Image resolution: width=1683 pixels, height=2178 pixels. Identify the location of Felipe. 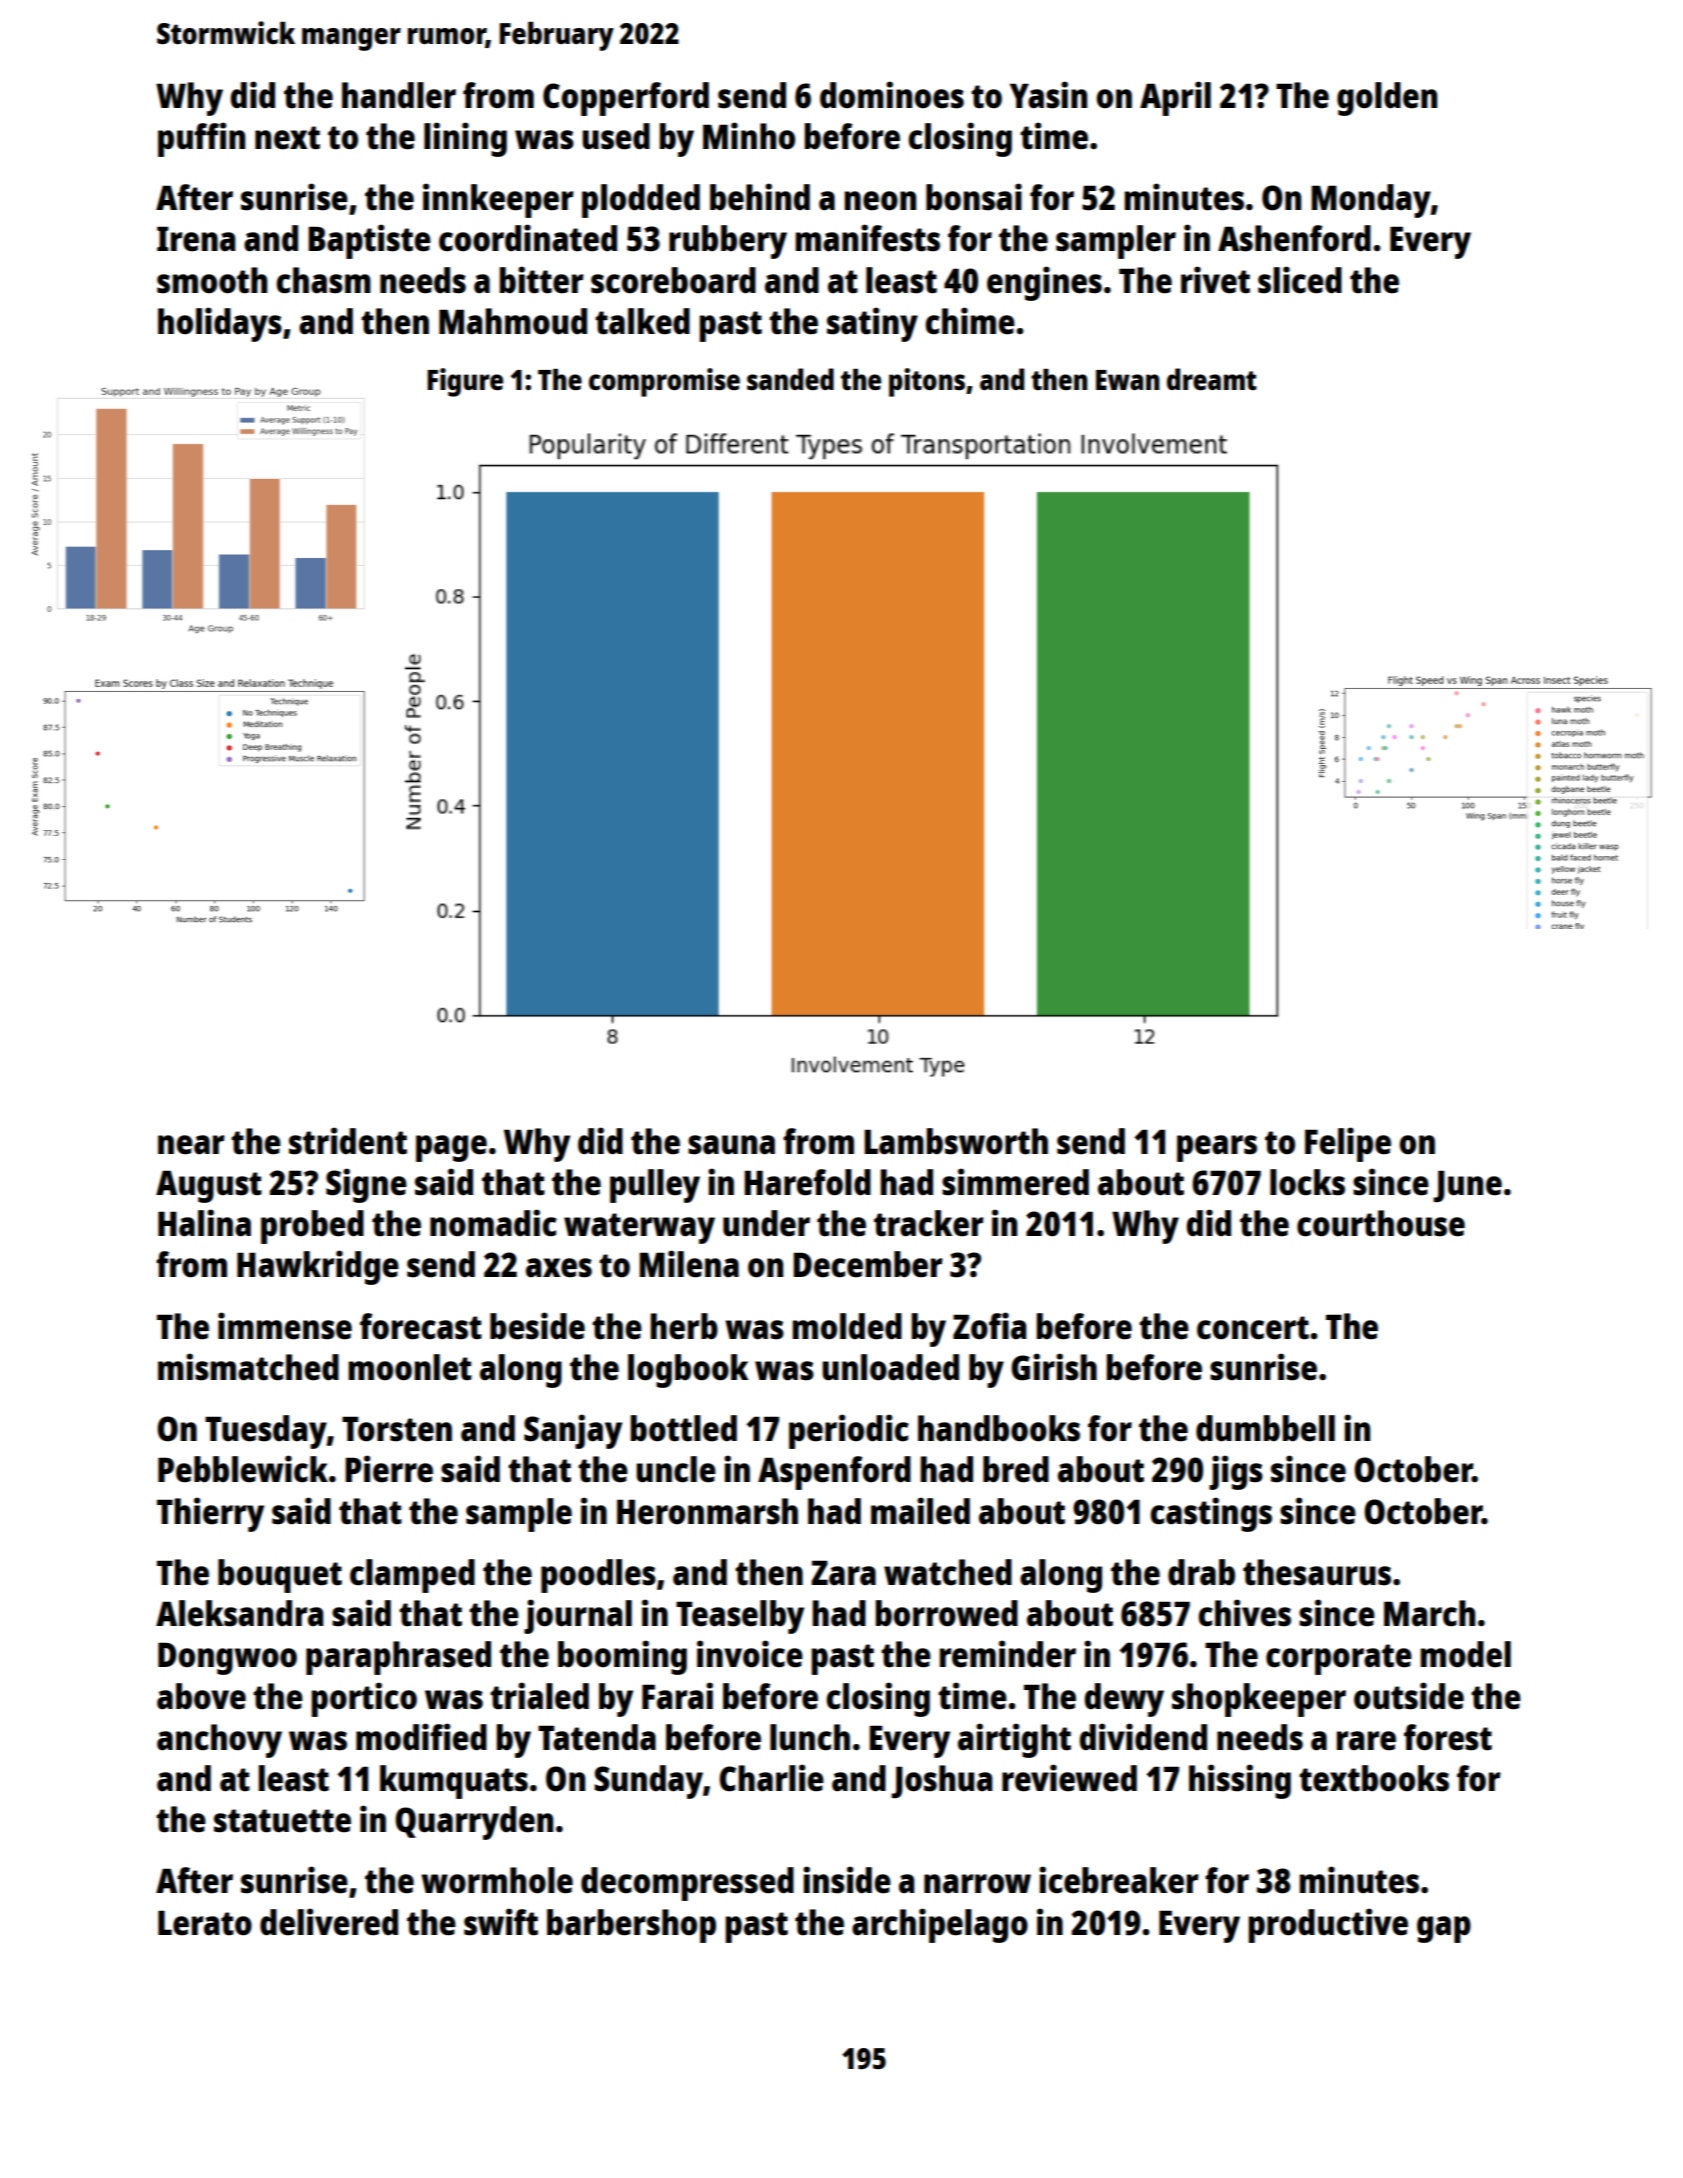
(1348, 1144).
